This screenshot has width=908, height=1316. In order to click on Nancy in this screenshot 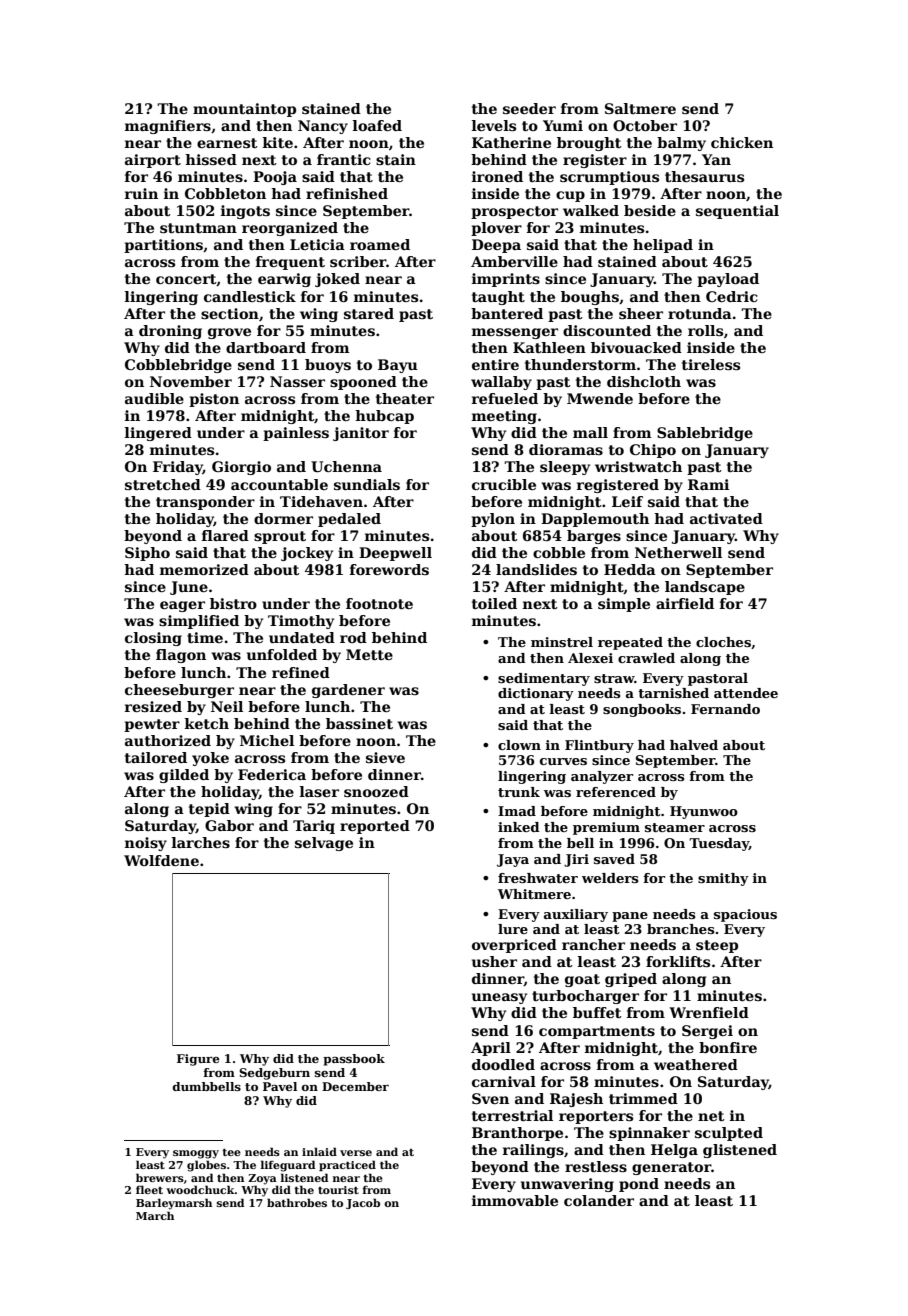, I will do `click(323, 127)`.
